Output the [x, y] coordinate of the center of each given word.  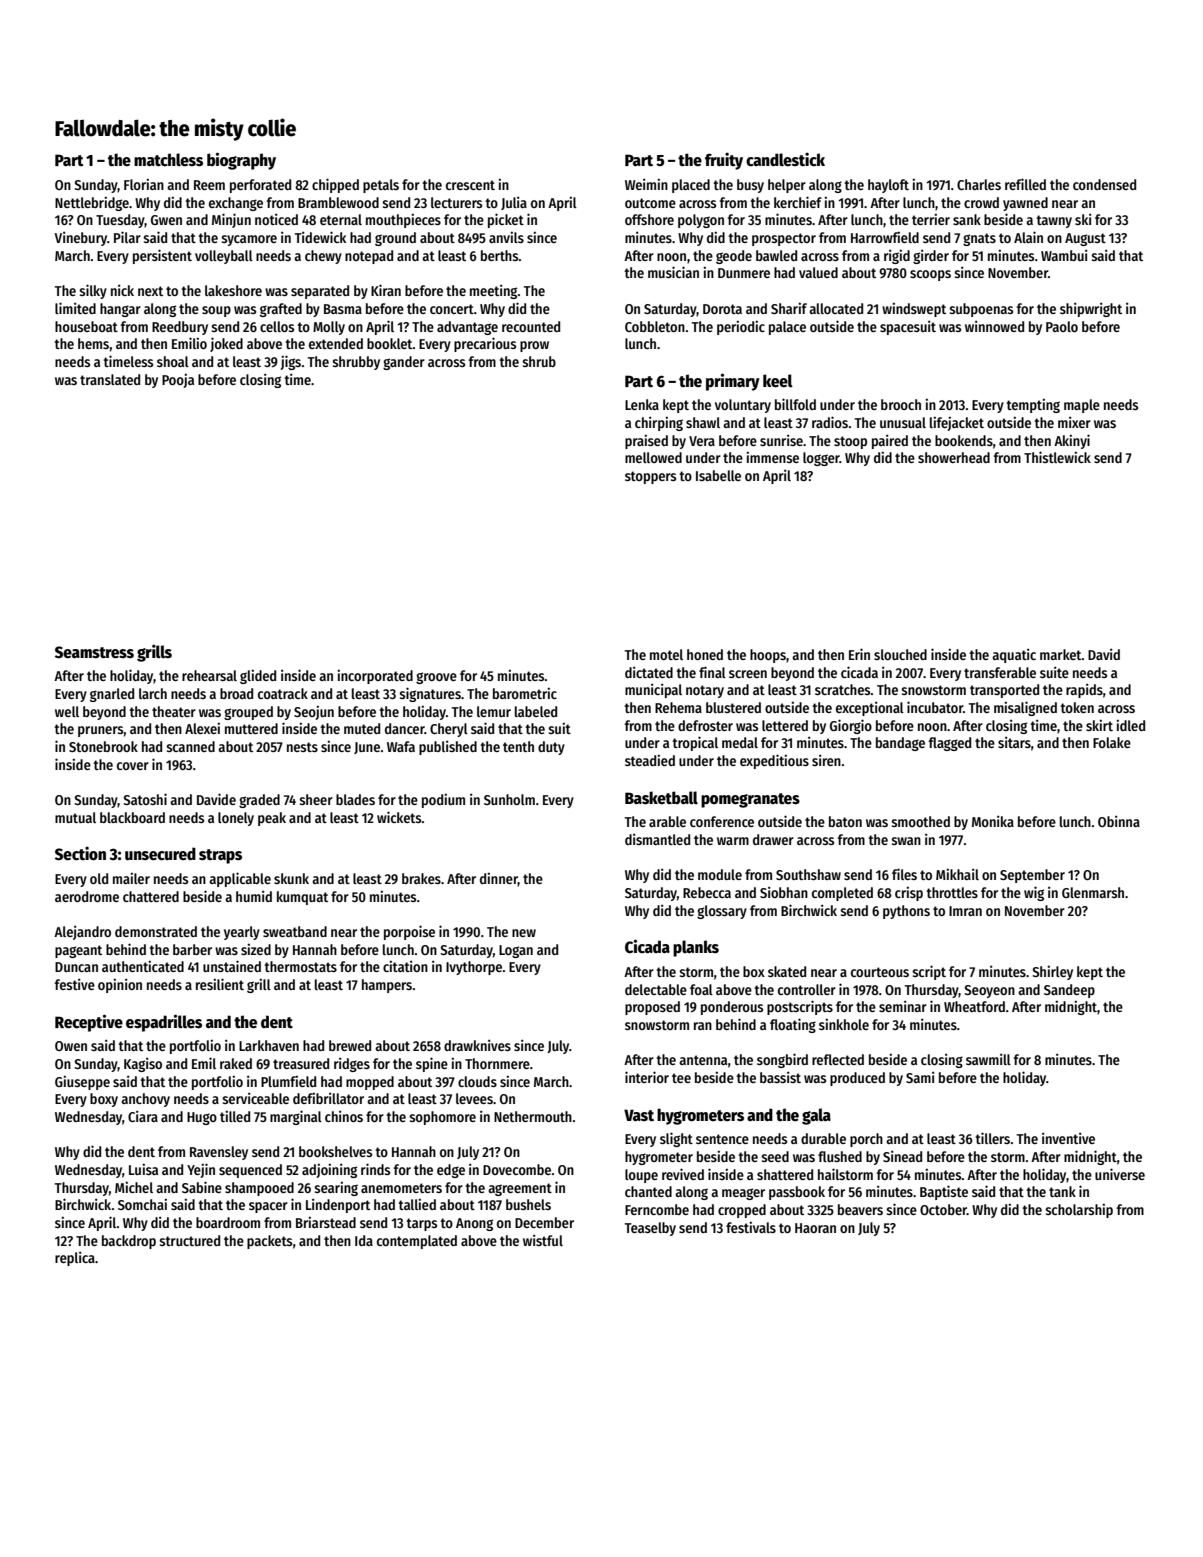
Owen [71, 1046]
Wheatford [974, 1006]
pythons [906, 912]
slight [676, 1139]
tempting [1033, 405]
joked [226, 344]
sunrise [781, 440]
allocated [836, 308]
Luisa [143, 1169]
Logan [516, 951]
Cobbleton [655, 326]
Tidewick [320, 237]
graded [259, 801]
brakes [421, 878]
